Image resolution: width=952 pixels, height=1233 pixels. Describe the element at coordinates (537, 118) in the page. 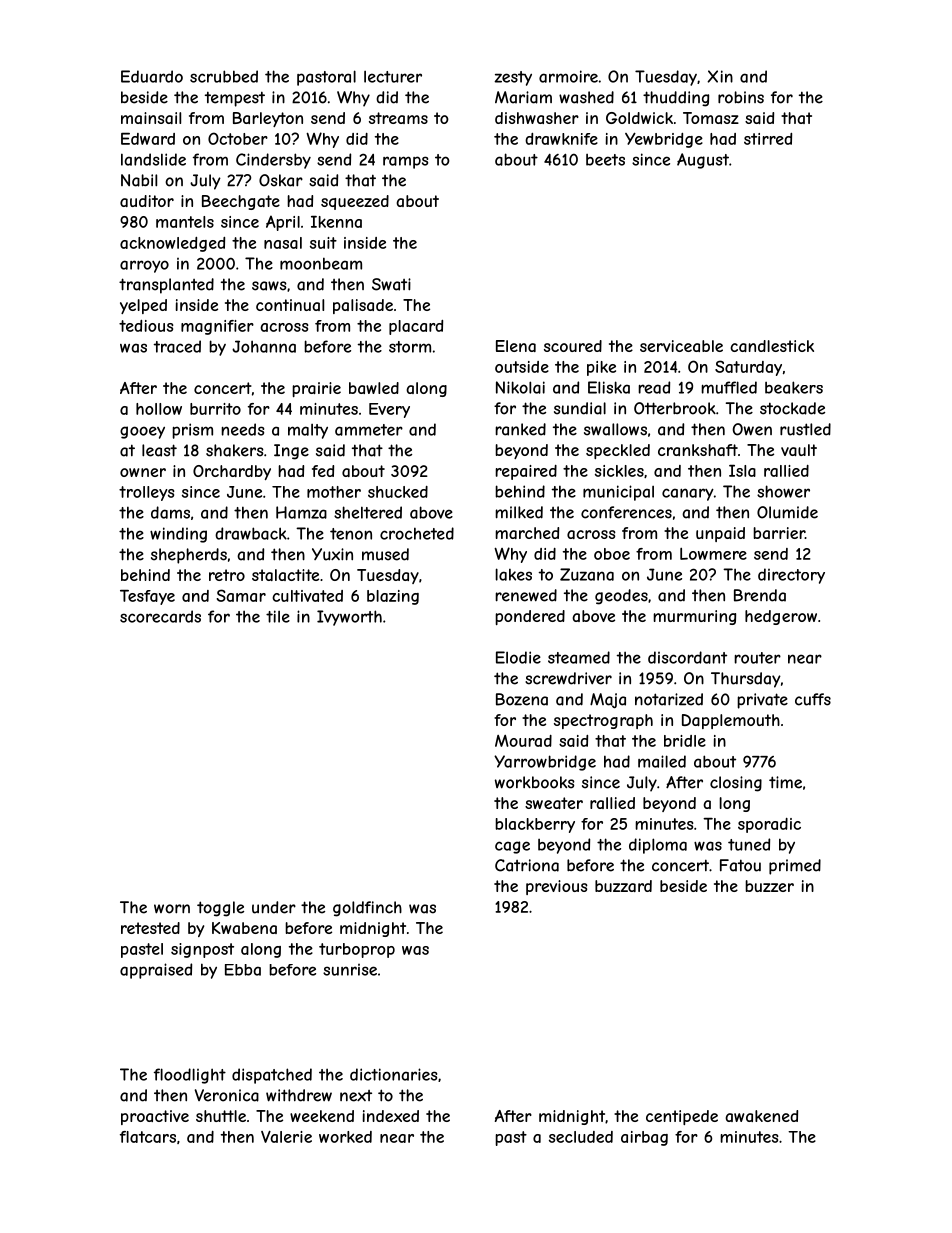

I see `dishwasher` at that location.
